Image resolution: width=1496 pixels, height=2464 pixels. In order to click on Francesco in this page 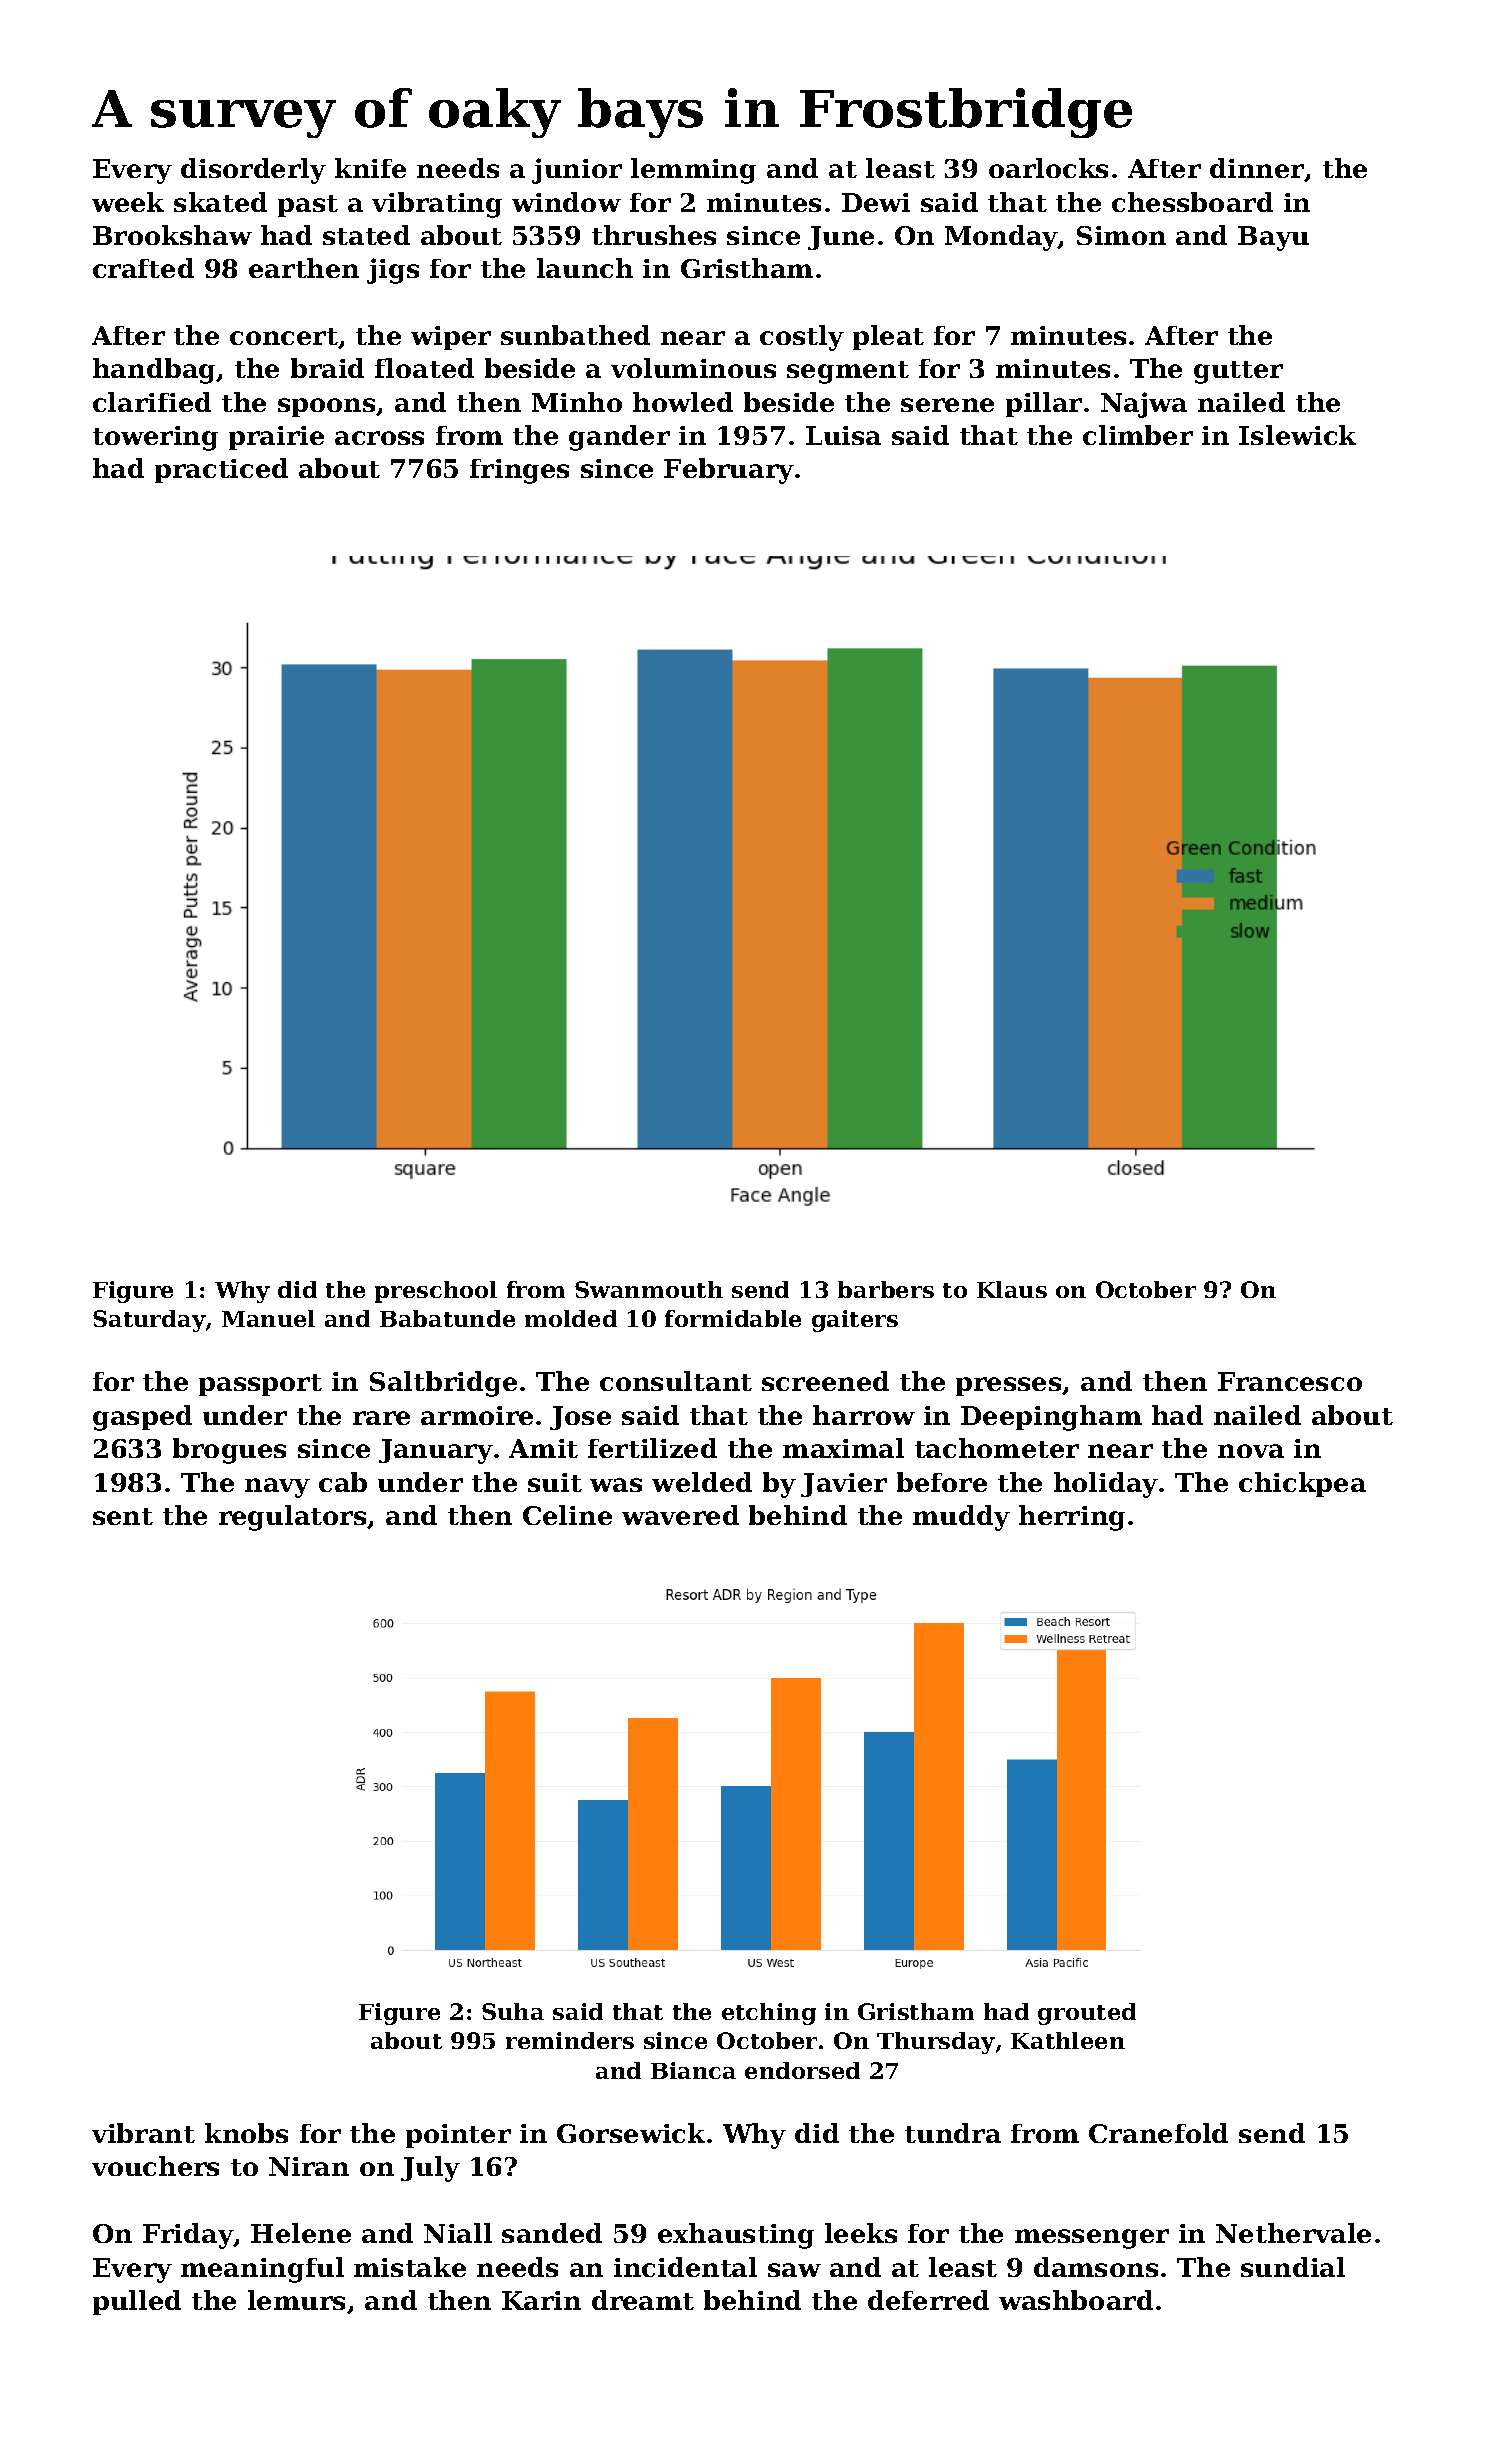, I will do `click(1290, 1381)`.
